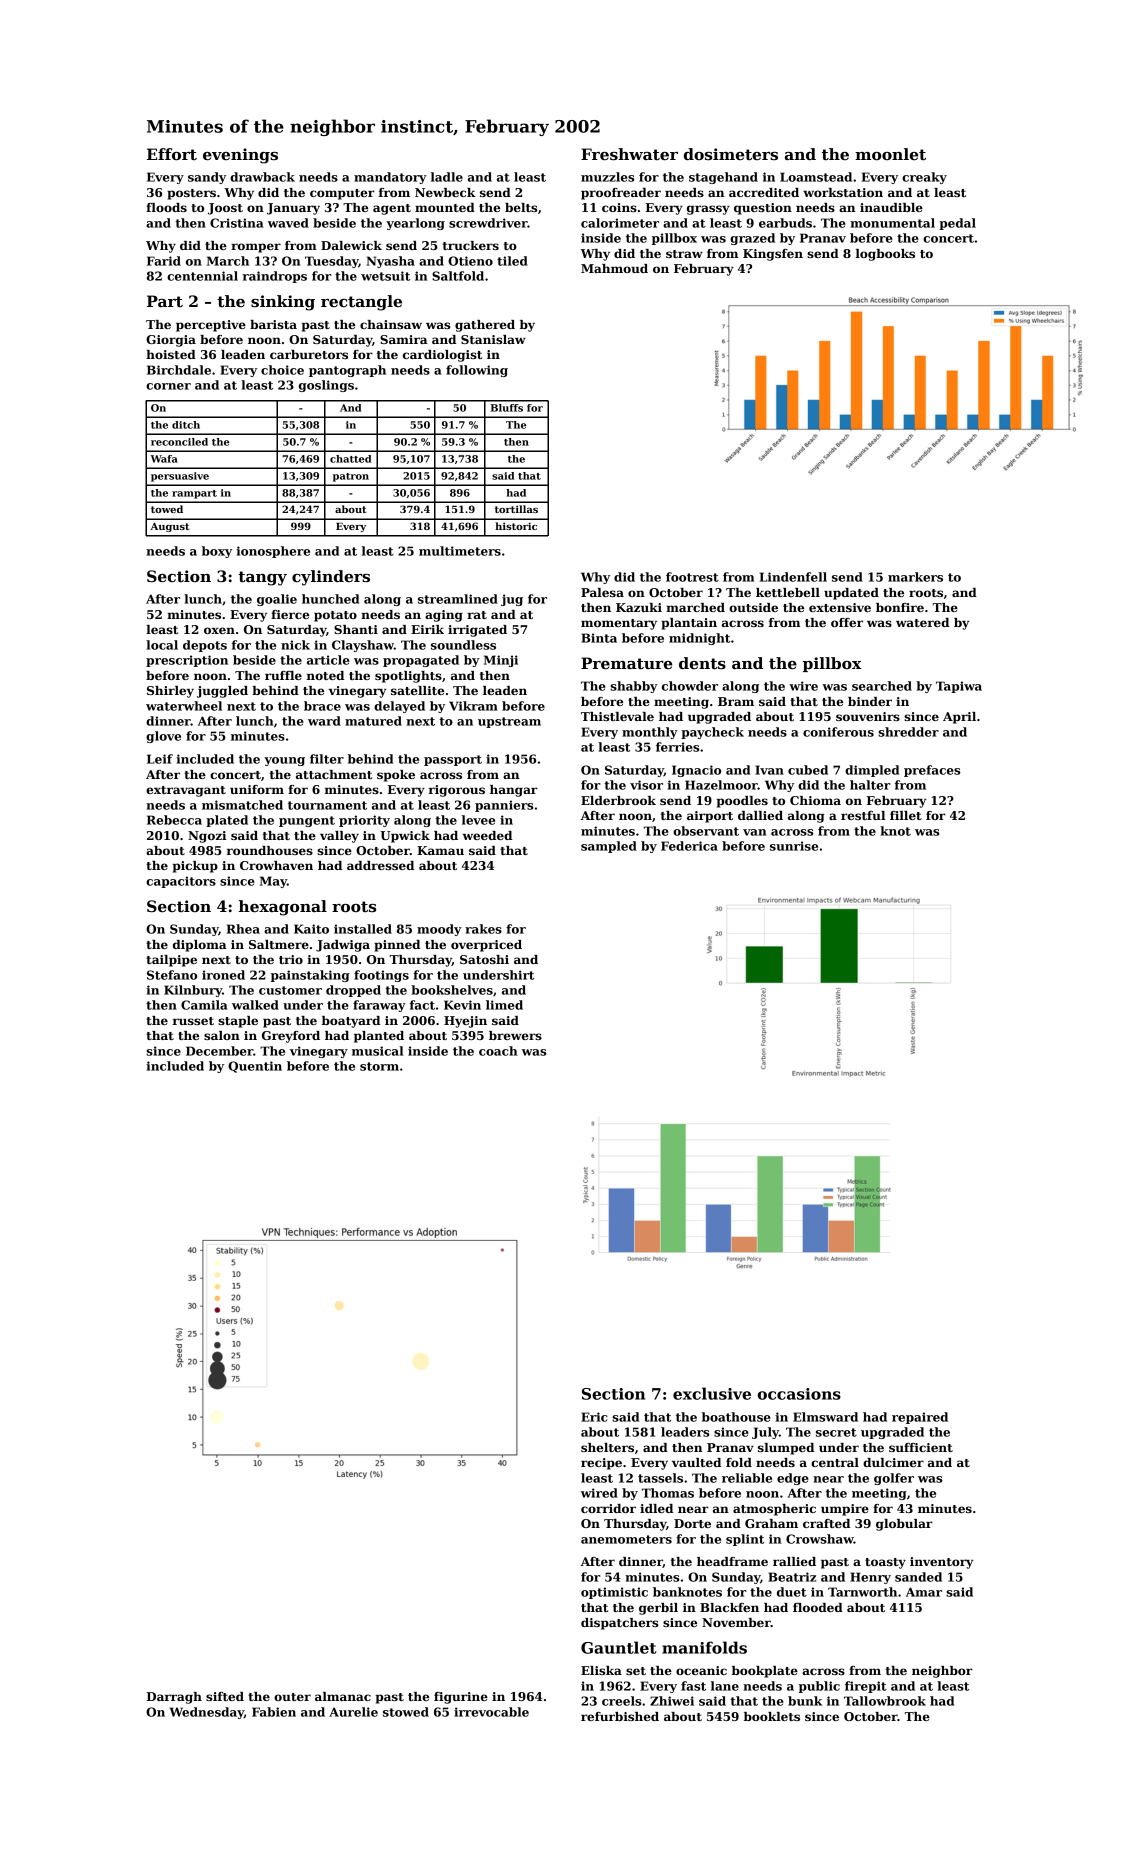  I want to click on Tarnworth, so click(862, 1592).
